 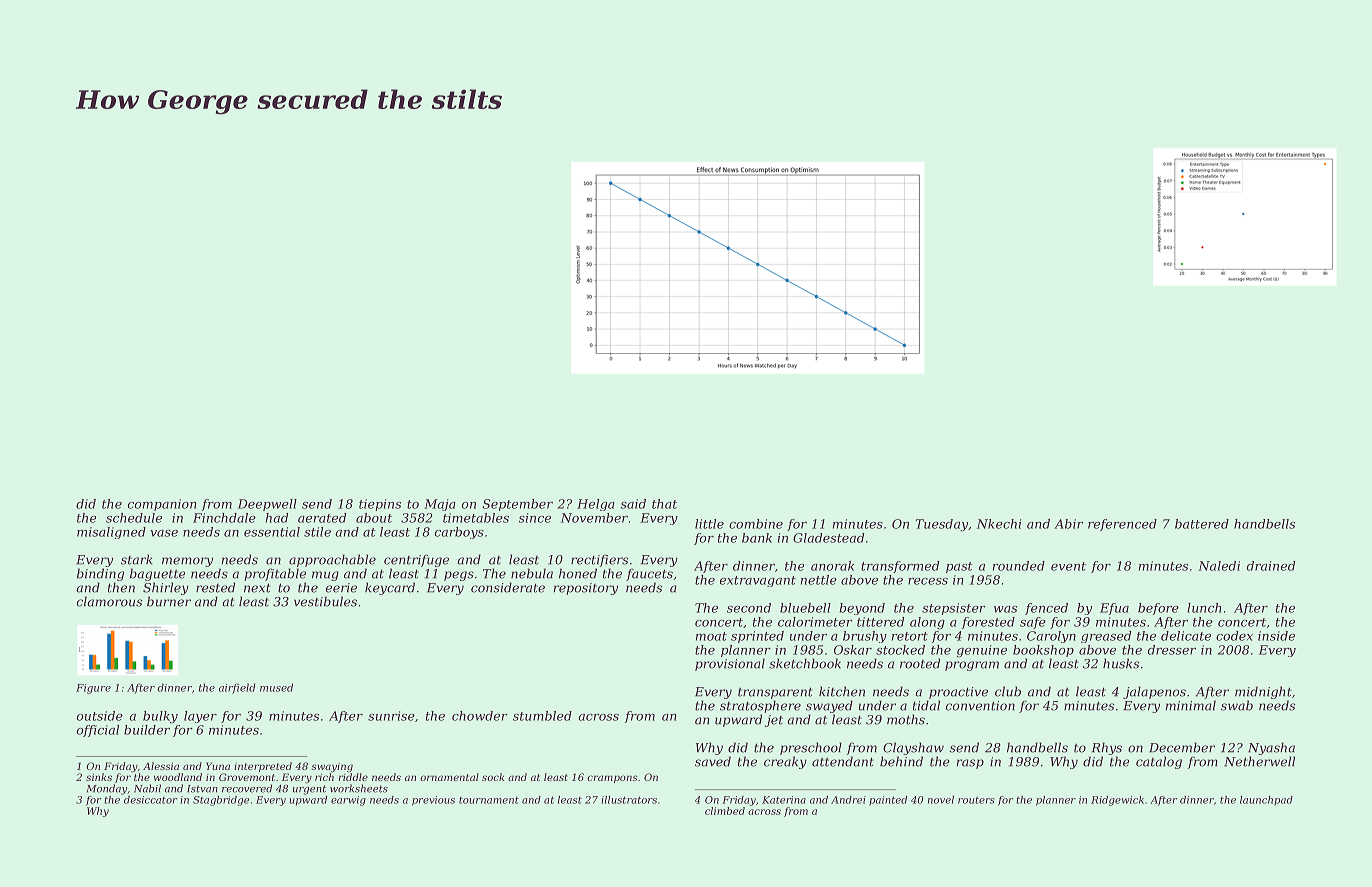 I want to click on carboys, so click(x=459, y=533).
